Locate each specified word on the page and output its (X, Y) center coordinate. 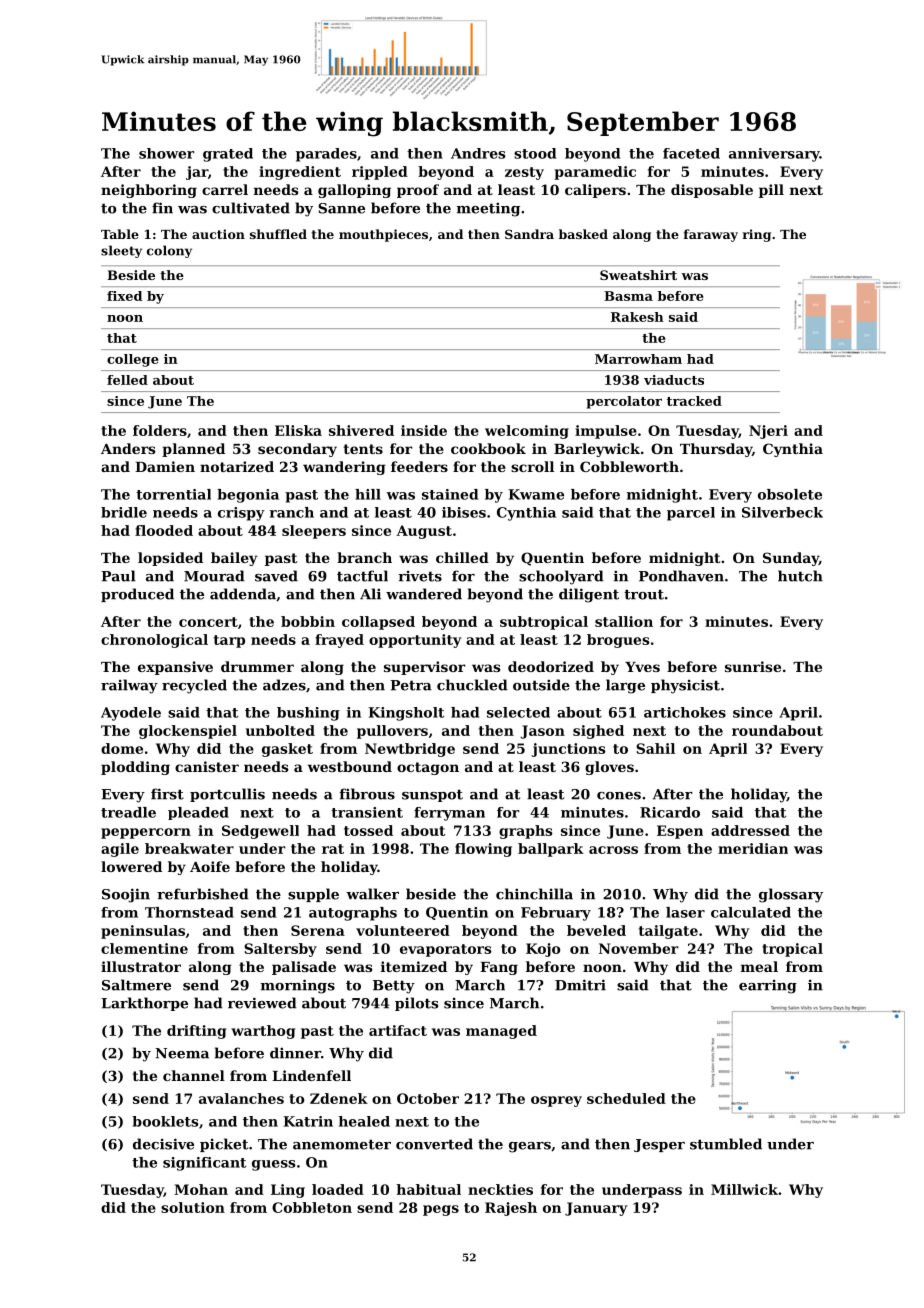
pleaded (198, 813)
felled (127, 380)
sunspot (432, 795)
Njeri (768, 432)
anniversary (774, 155)
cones (619, 796)
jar (197, 173)
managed (501, 1032)
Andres (478, 153)
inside (424, 430)
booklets (165, 1121)
